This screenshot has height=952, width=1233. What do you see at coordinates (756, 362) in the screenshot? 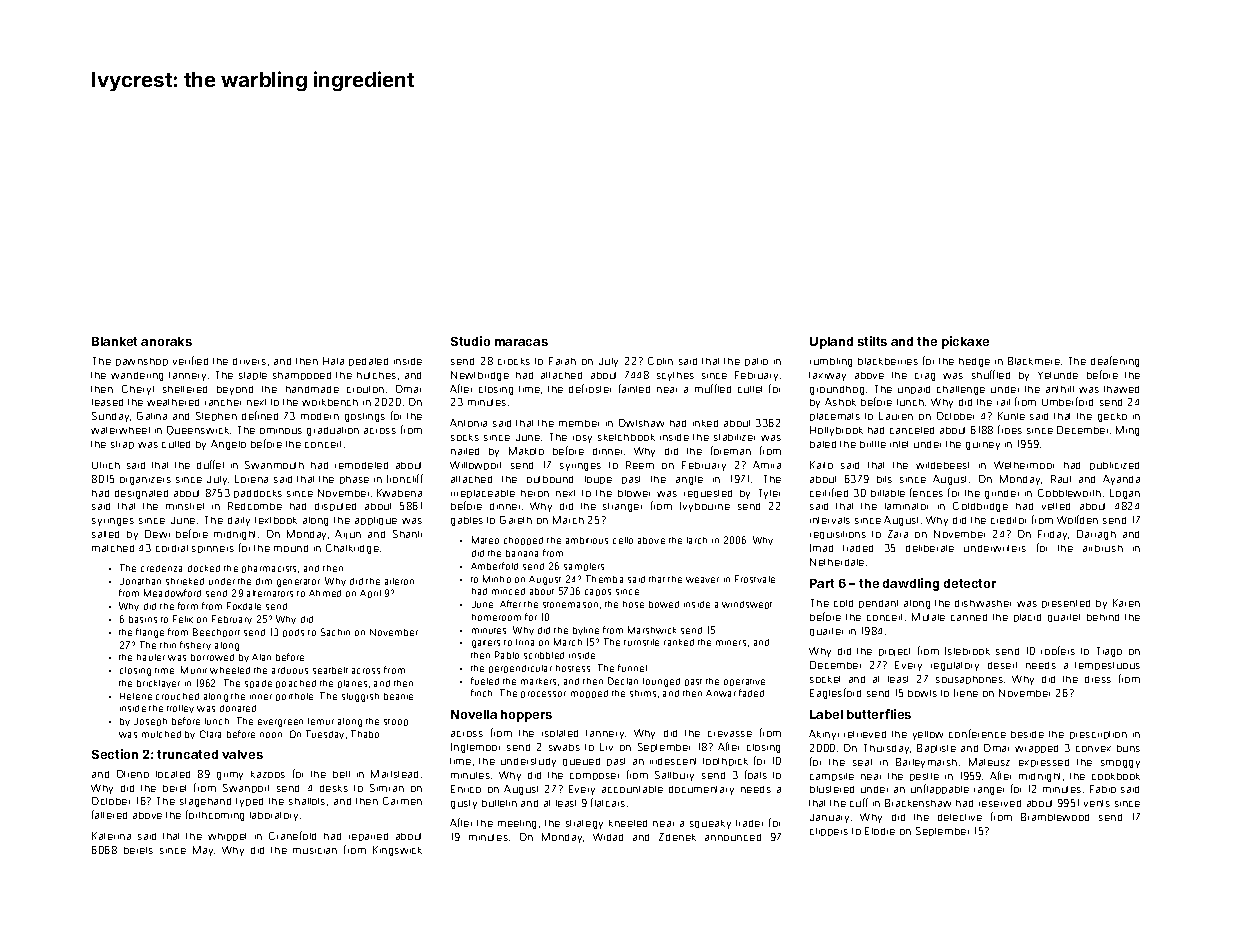
I see `patio` at bounding box center [756, 362].
